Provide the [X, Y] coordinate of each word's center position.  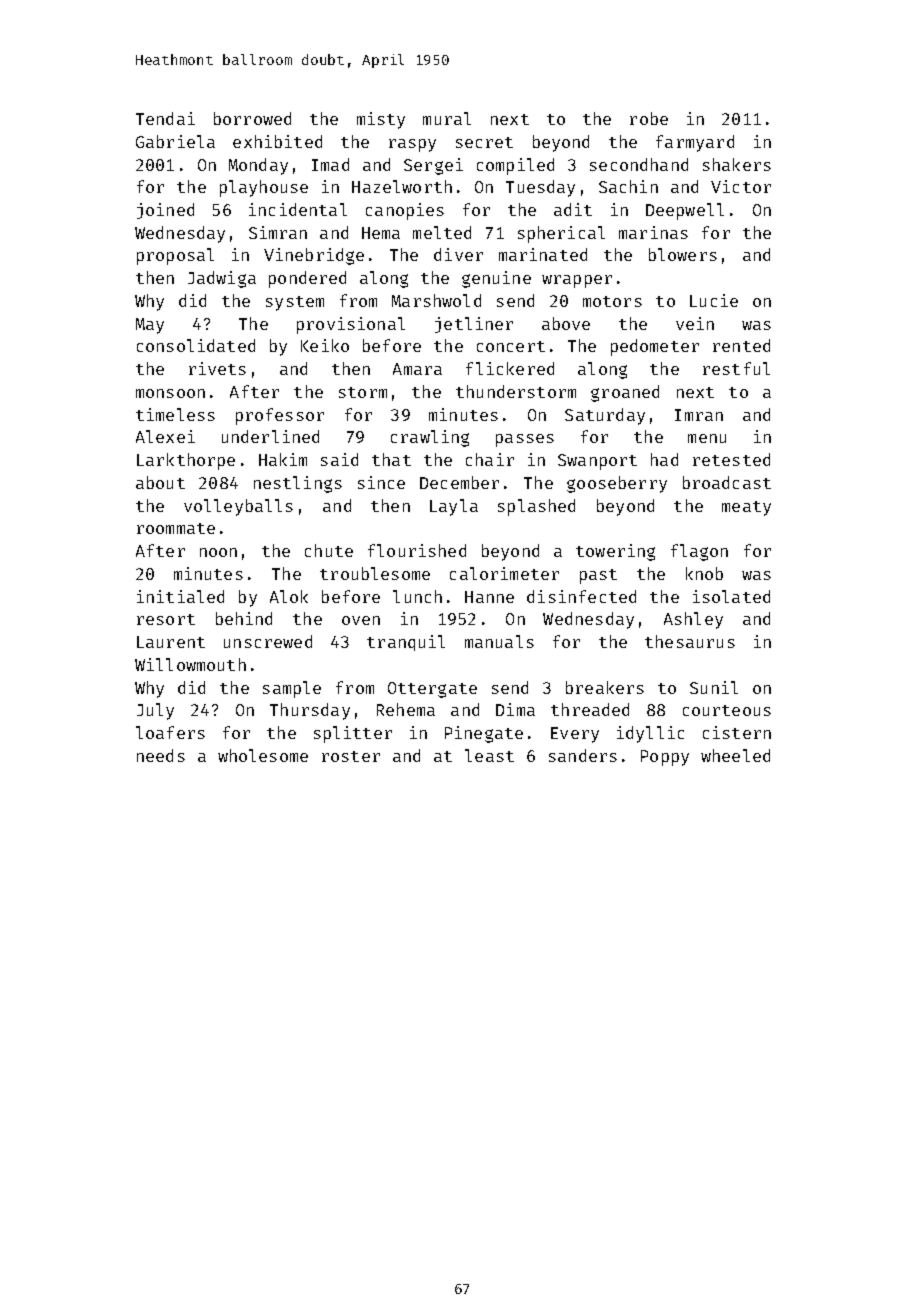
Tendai [165, 118]
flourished [417, 550]
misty [381, 120]
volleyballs [238, 507]
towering [615, 552]
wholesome [263, 755]
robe [649, 118]
